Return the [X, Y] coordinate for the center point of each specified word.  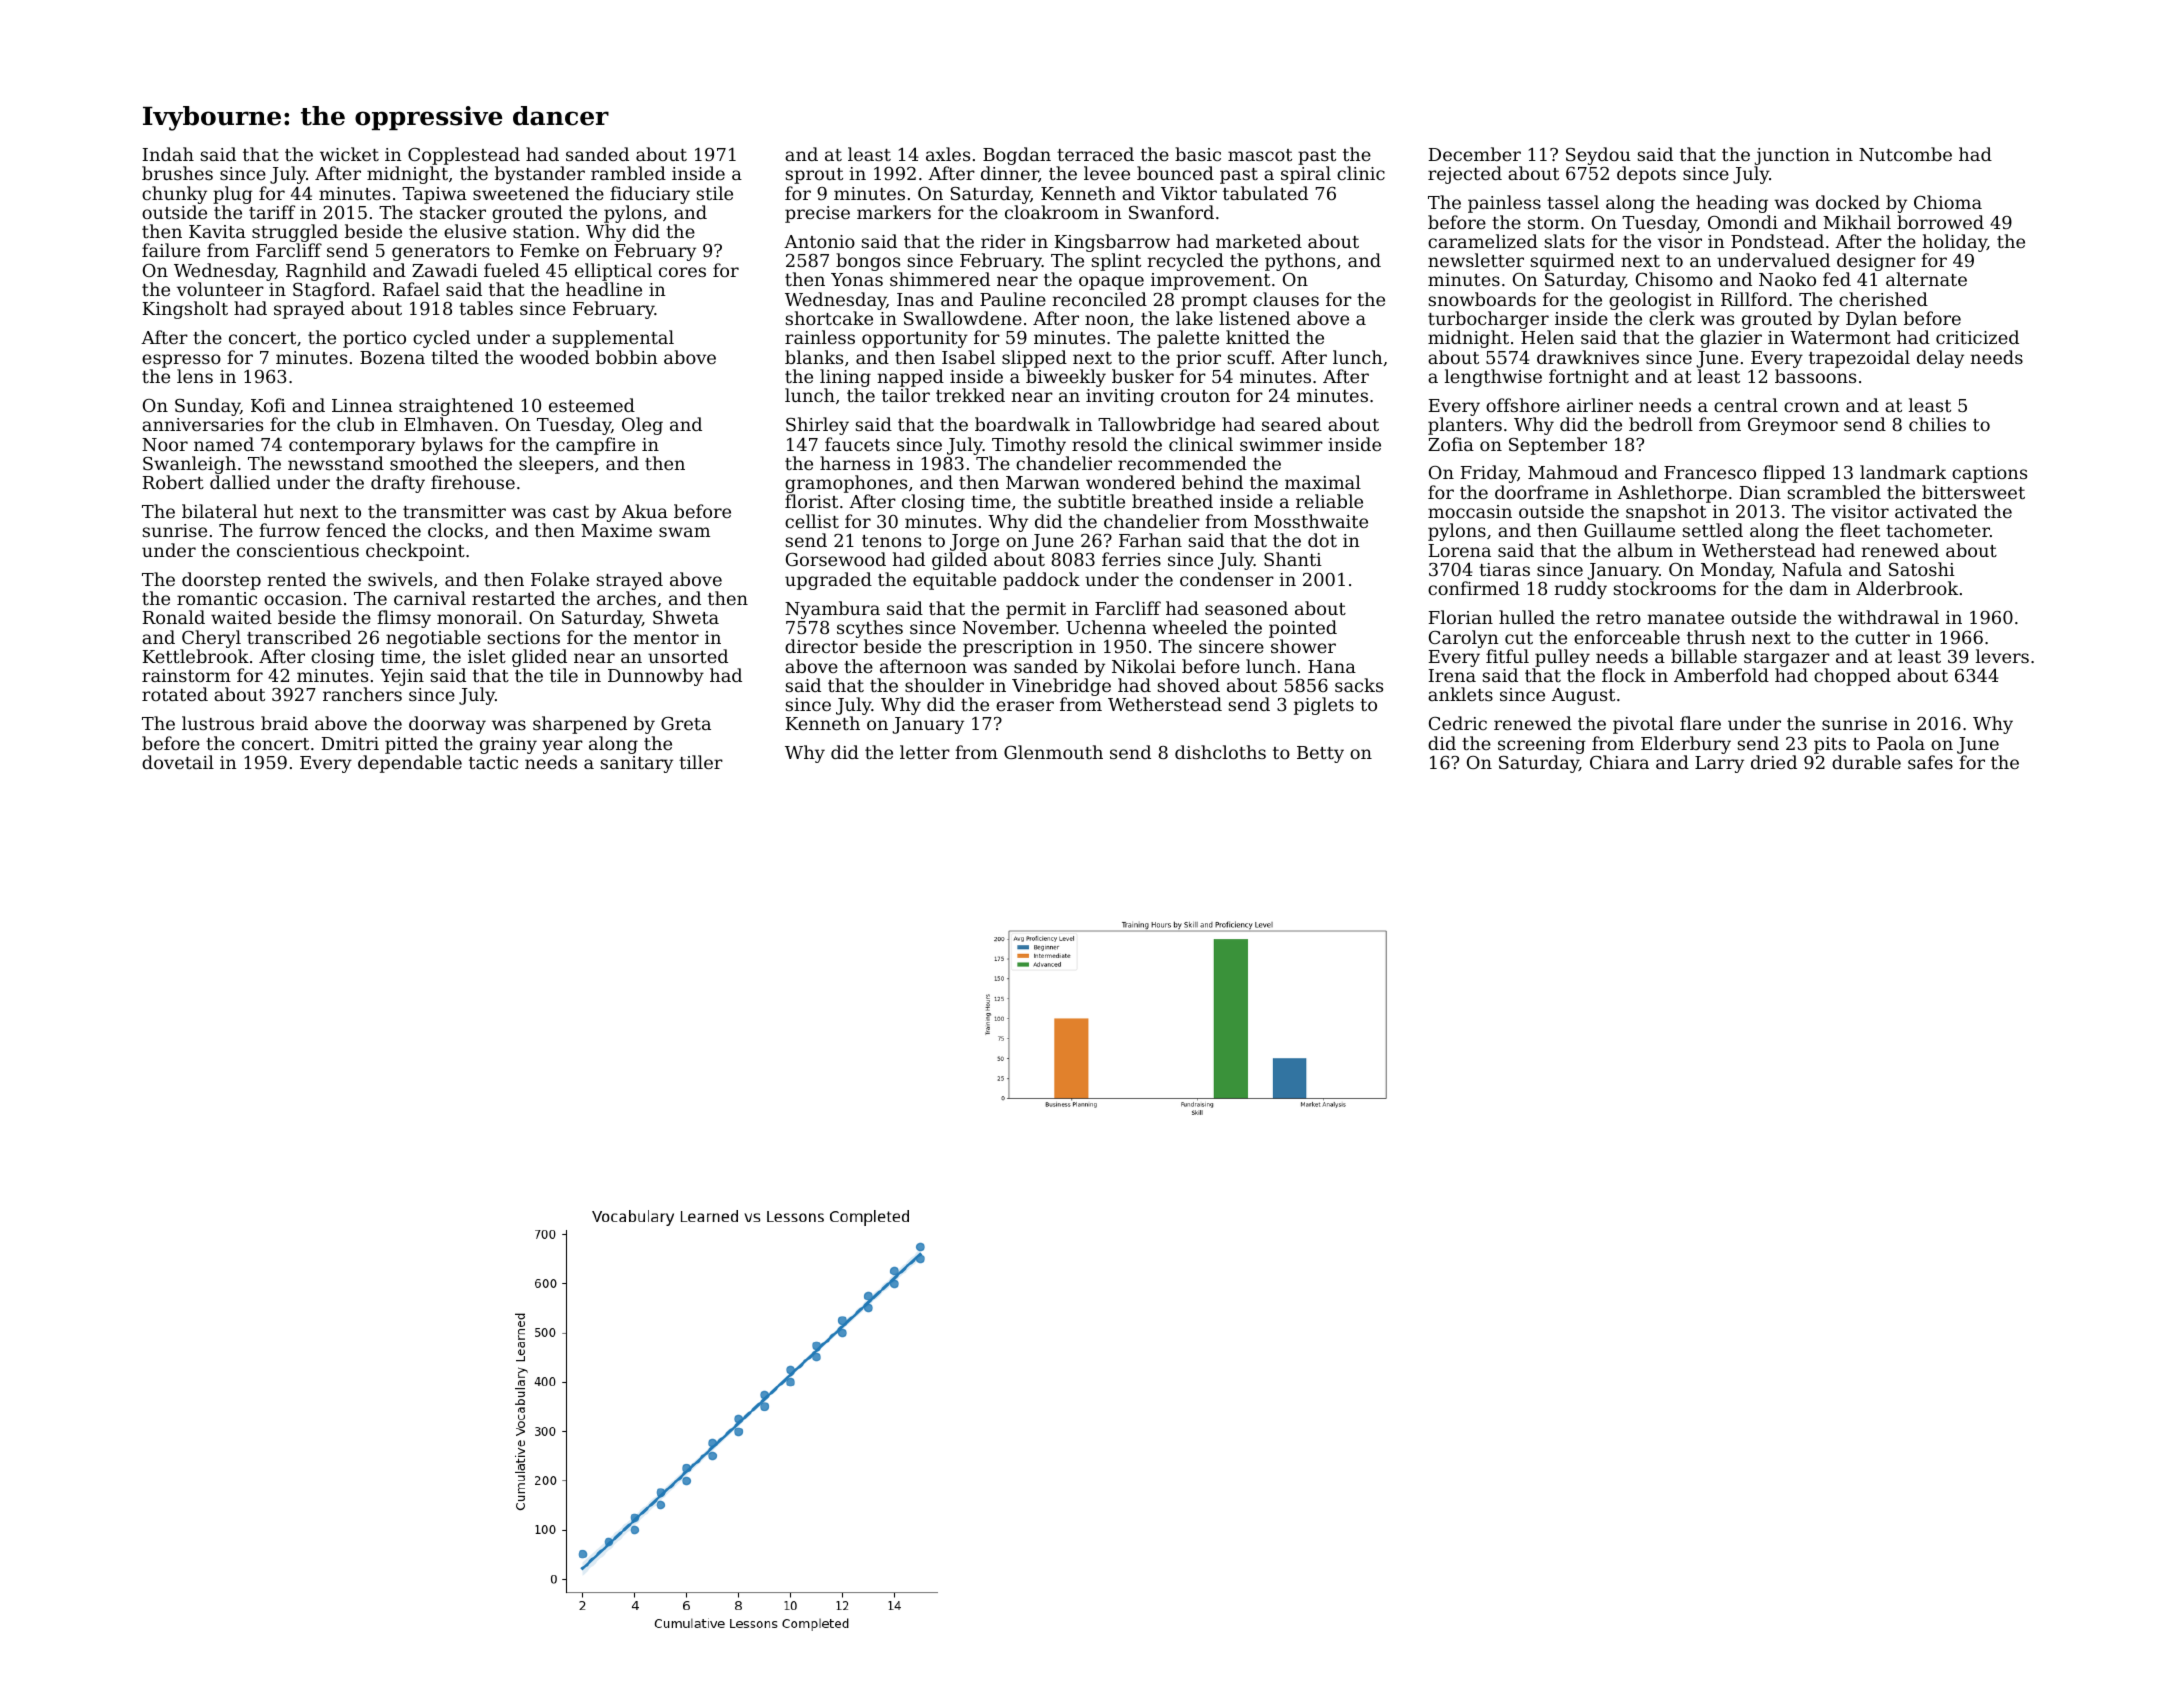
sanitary [637, 764]
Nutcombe [1905, 154]
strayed [630, 581]
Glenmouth [1053, 752]
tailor [906, 395]
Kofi [268, 405]
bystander [540, 175]
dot [1322, 540]
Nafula [1812, 569]
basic [1198, 154]
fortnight [1589, 378]
